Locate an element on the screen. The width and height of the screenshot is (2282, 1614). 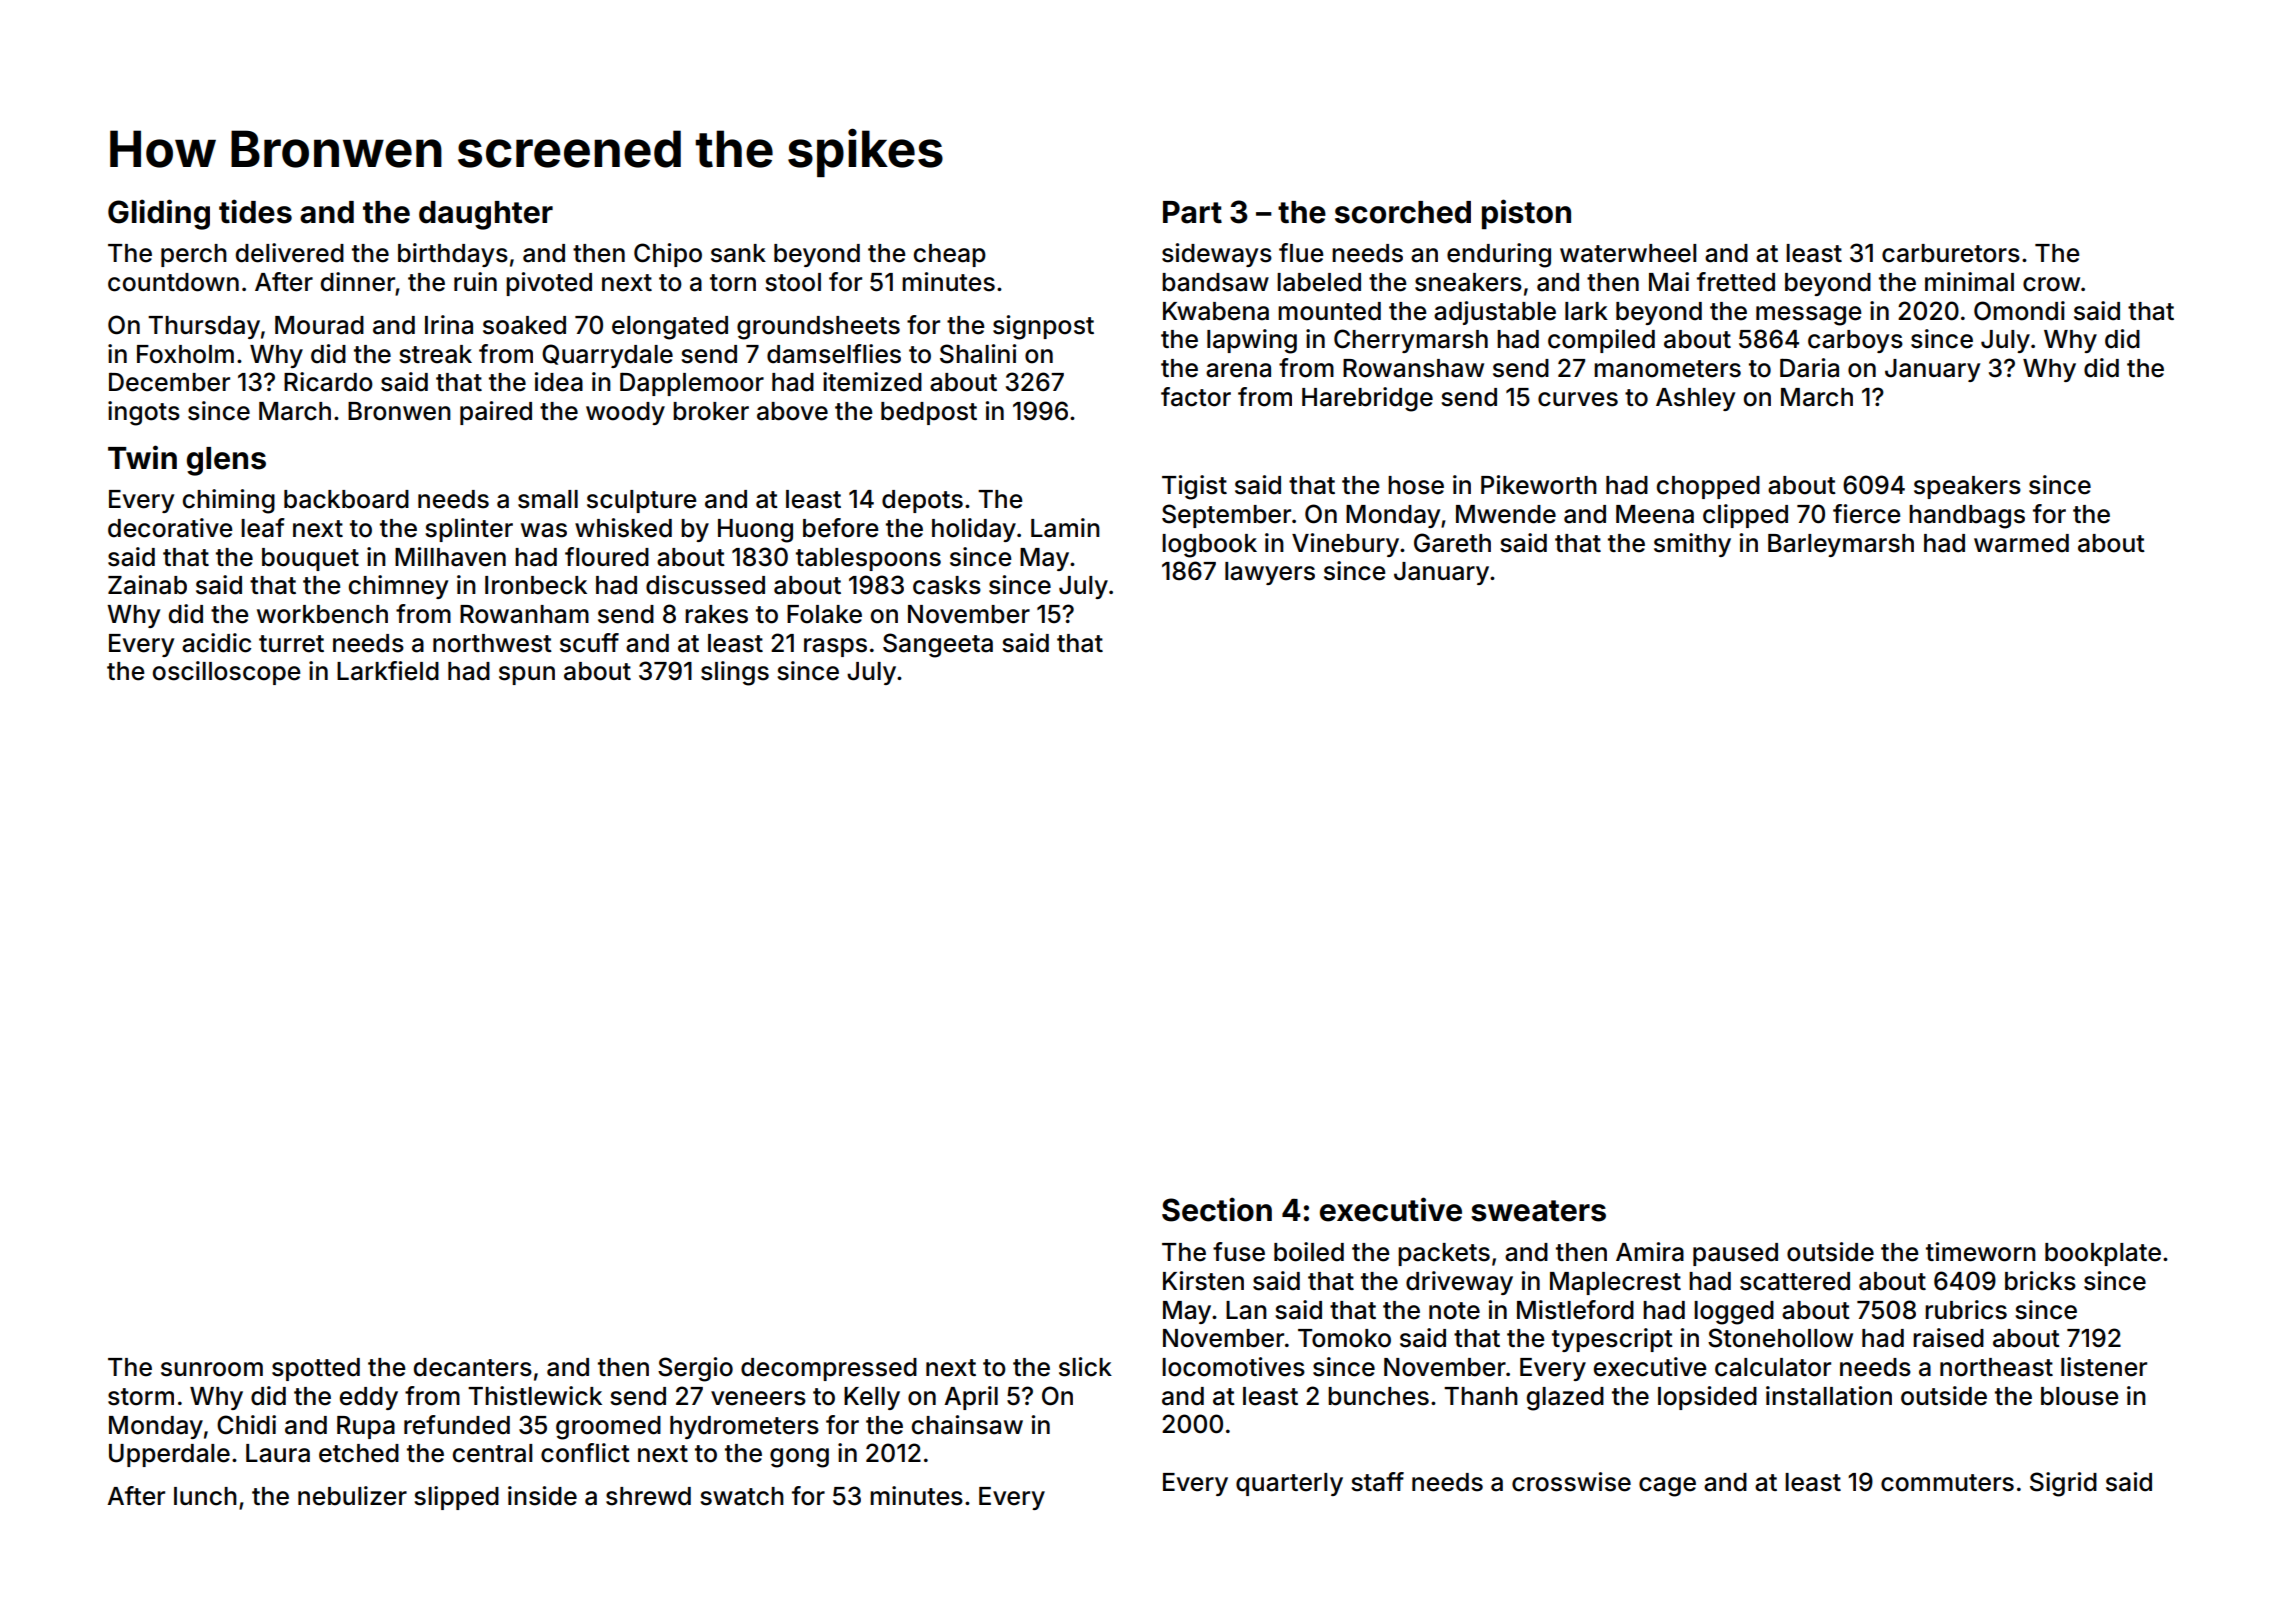
scorched is located at coordinates (1403, 212).
